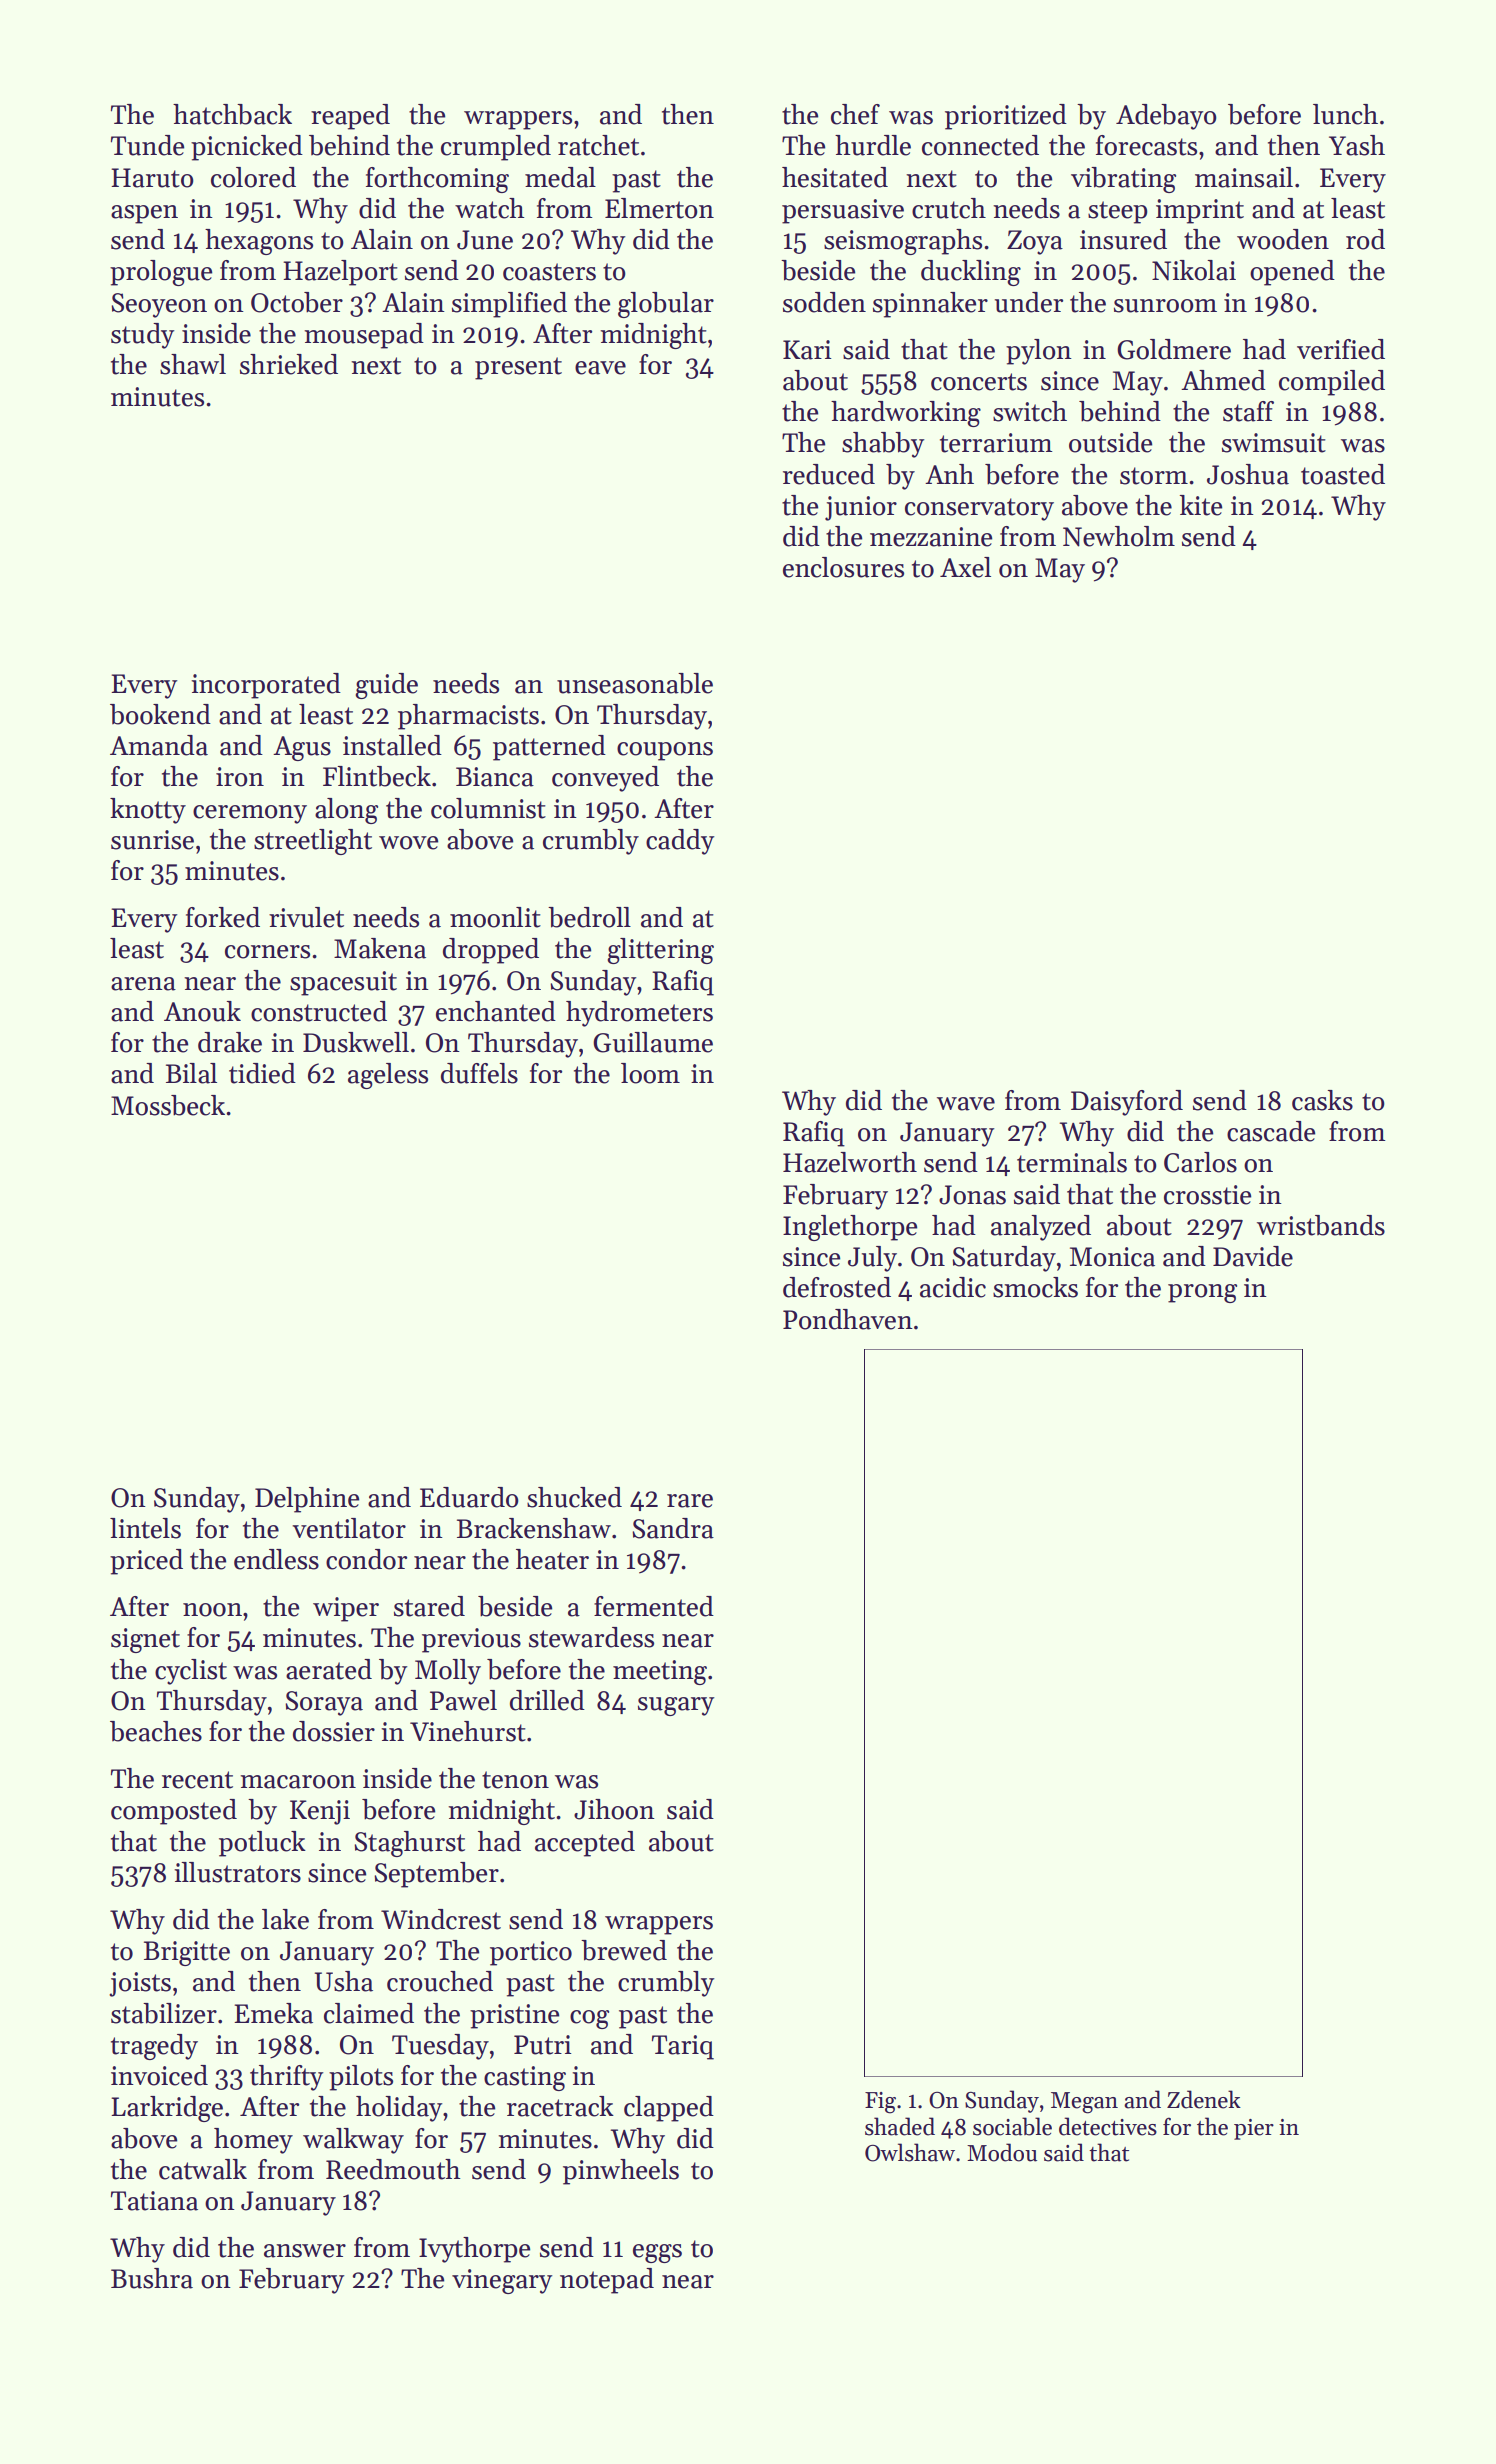  Describe the element at coordinates (329, 1669) in the document. I see `aerated` at that location.
